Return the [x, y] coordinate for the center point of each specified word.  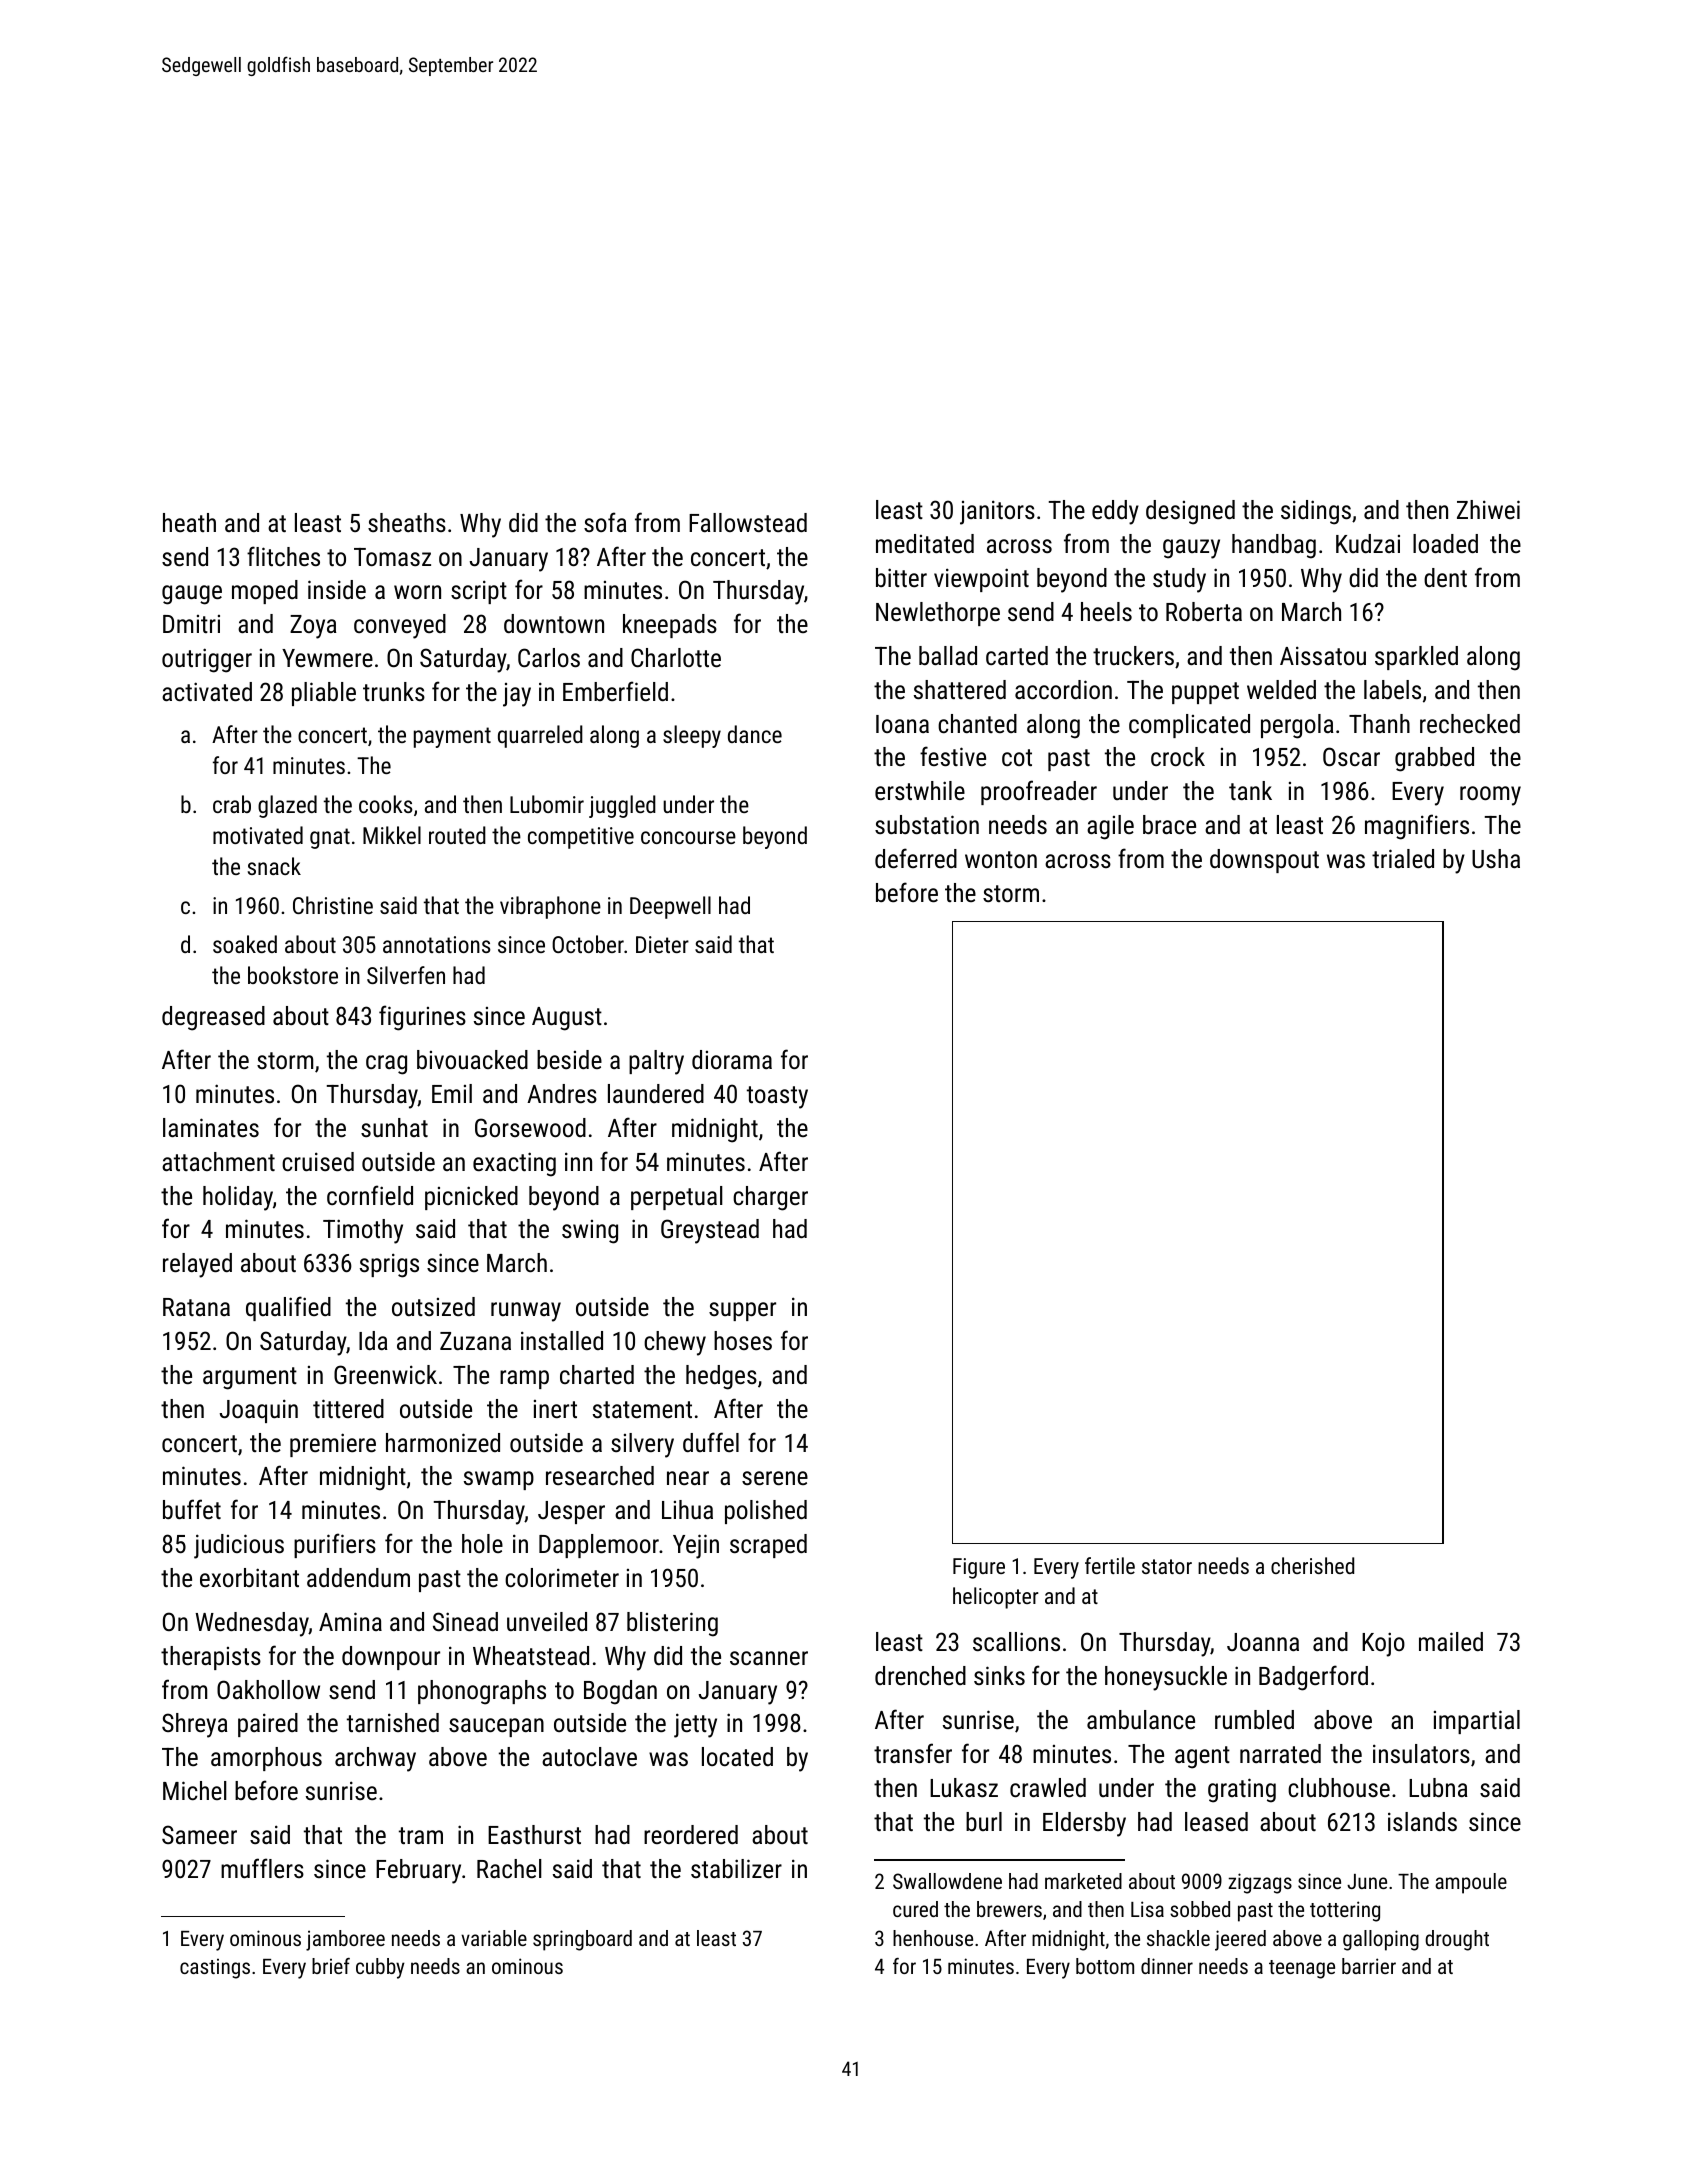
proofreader [1039, 792]
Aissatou [1323, 655]
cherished [1312, 1565]
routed [457, 835]
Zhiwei [1488, 509]
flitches [283, 556]
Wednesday [252, 1624]
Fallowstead [748, 522]
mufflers [262, 1868]
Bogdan [620, 1692]
